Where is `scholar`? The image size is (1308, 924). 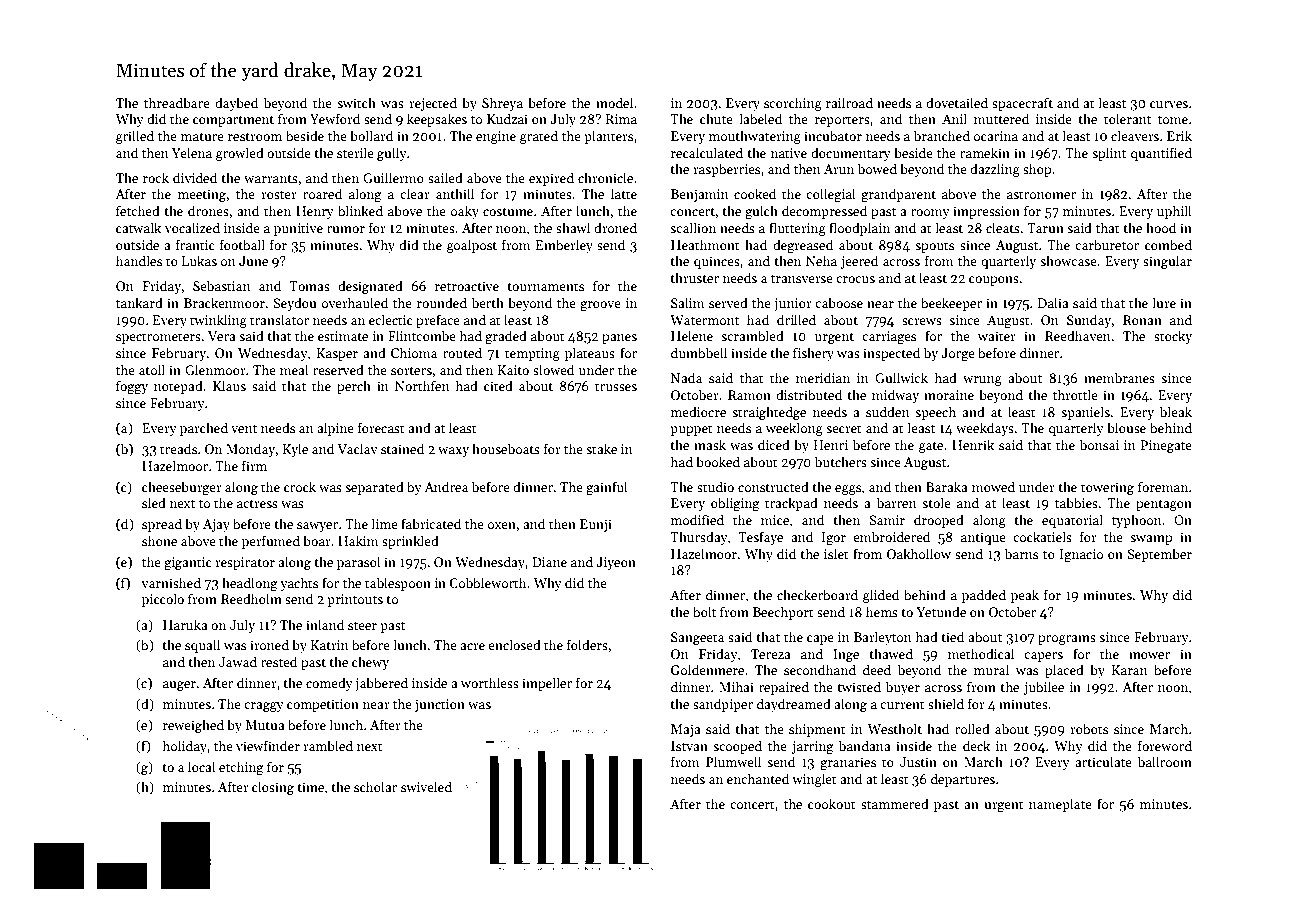
scholar is located at coordinates (375, 786).
